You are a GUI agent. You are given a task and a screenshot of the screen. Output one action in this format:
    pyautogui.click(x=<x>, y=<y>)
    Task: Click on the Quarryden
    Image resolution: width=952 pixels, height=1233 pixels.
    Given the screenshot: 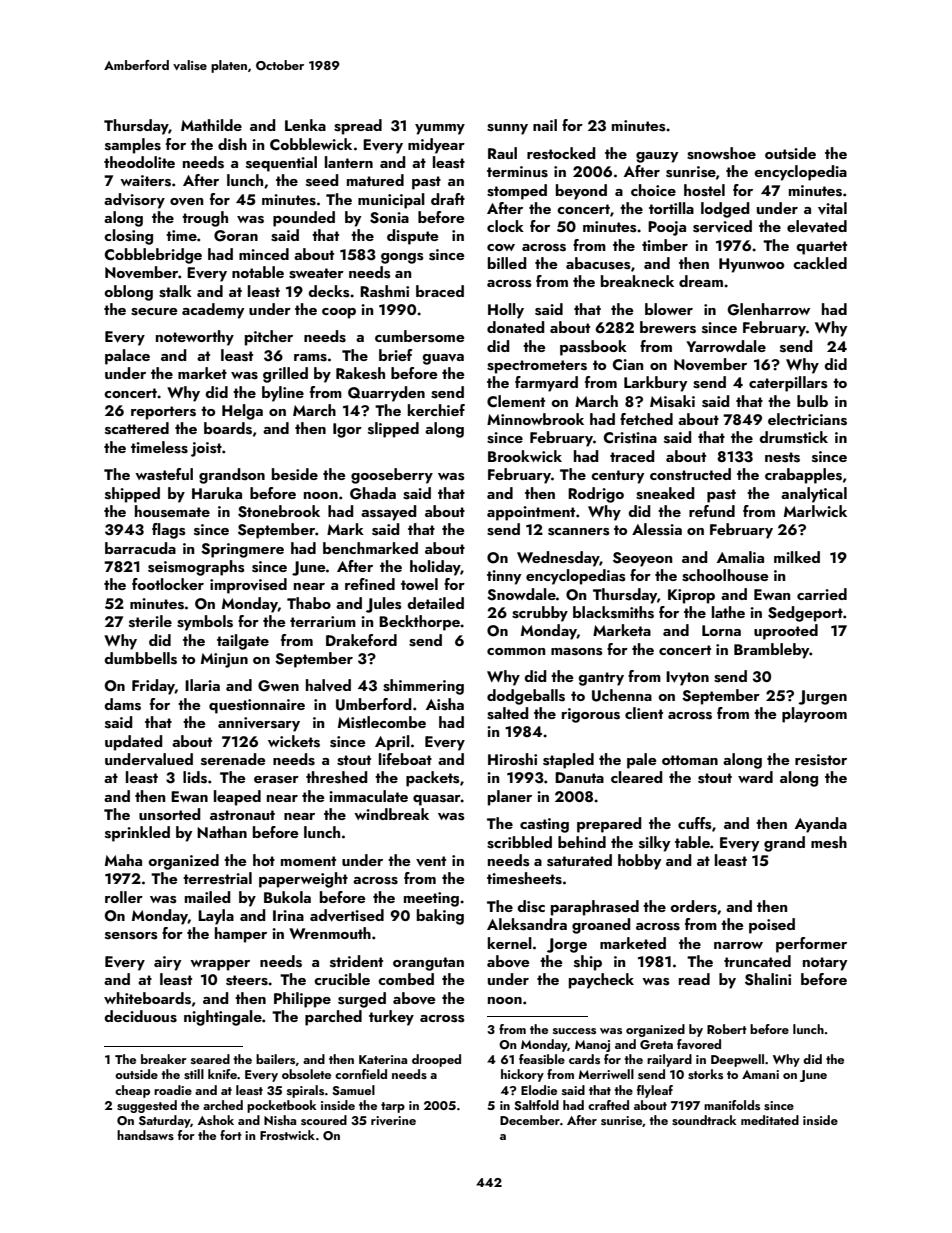 What is the action you would take?
    pyautogui.click(x=386, y=394)
